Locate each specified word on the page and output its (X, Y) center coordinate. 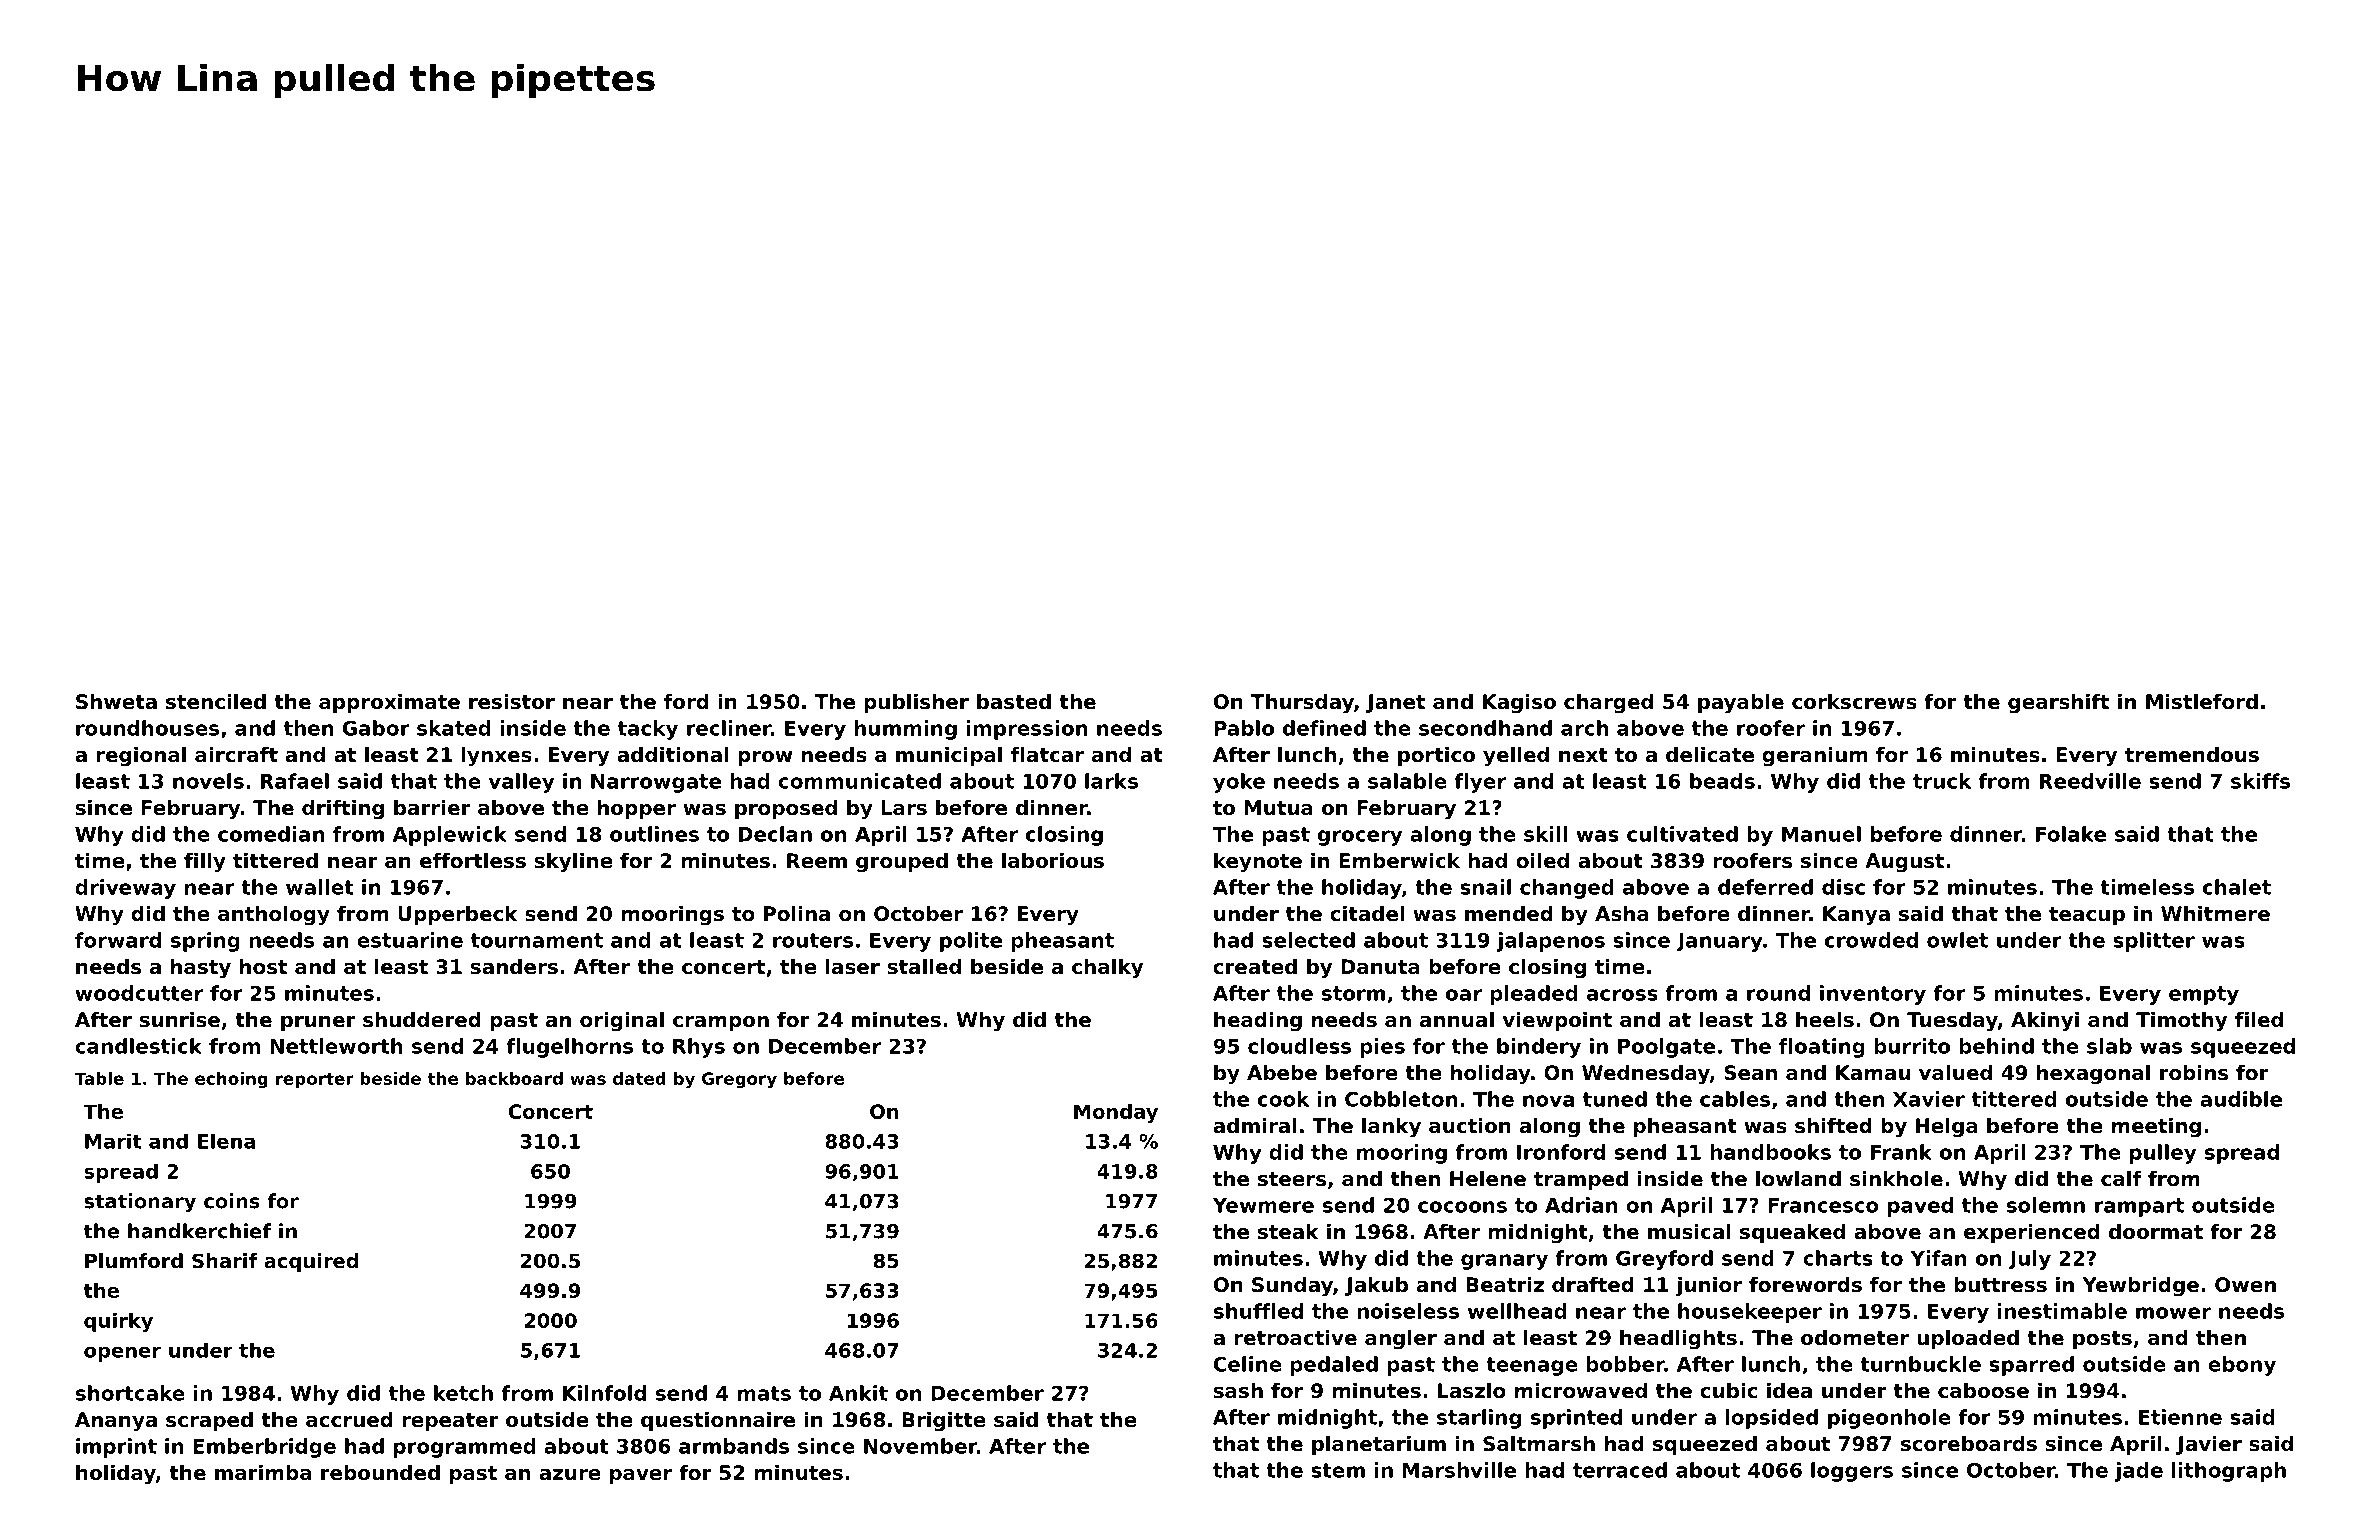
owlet (1957, 940)
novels (208, 781)
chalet (2237, 887)
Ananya (116, 1422)
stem (1338, 1470)
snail (1485, 887)
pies (1382, 1048)
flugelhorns (569, 1048)
